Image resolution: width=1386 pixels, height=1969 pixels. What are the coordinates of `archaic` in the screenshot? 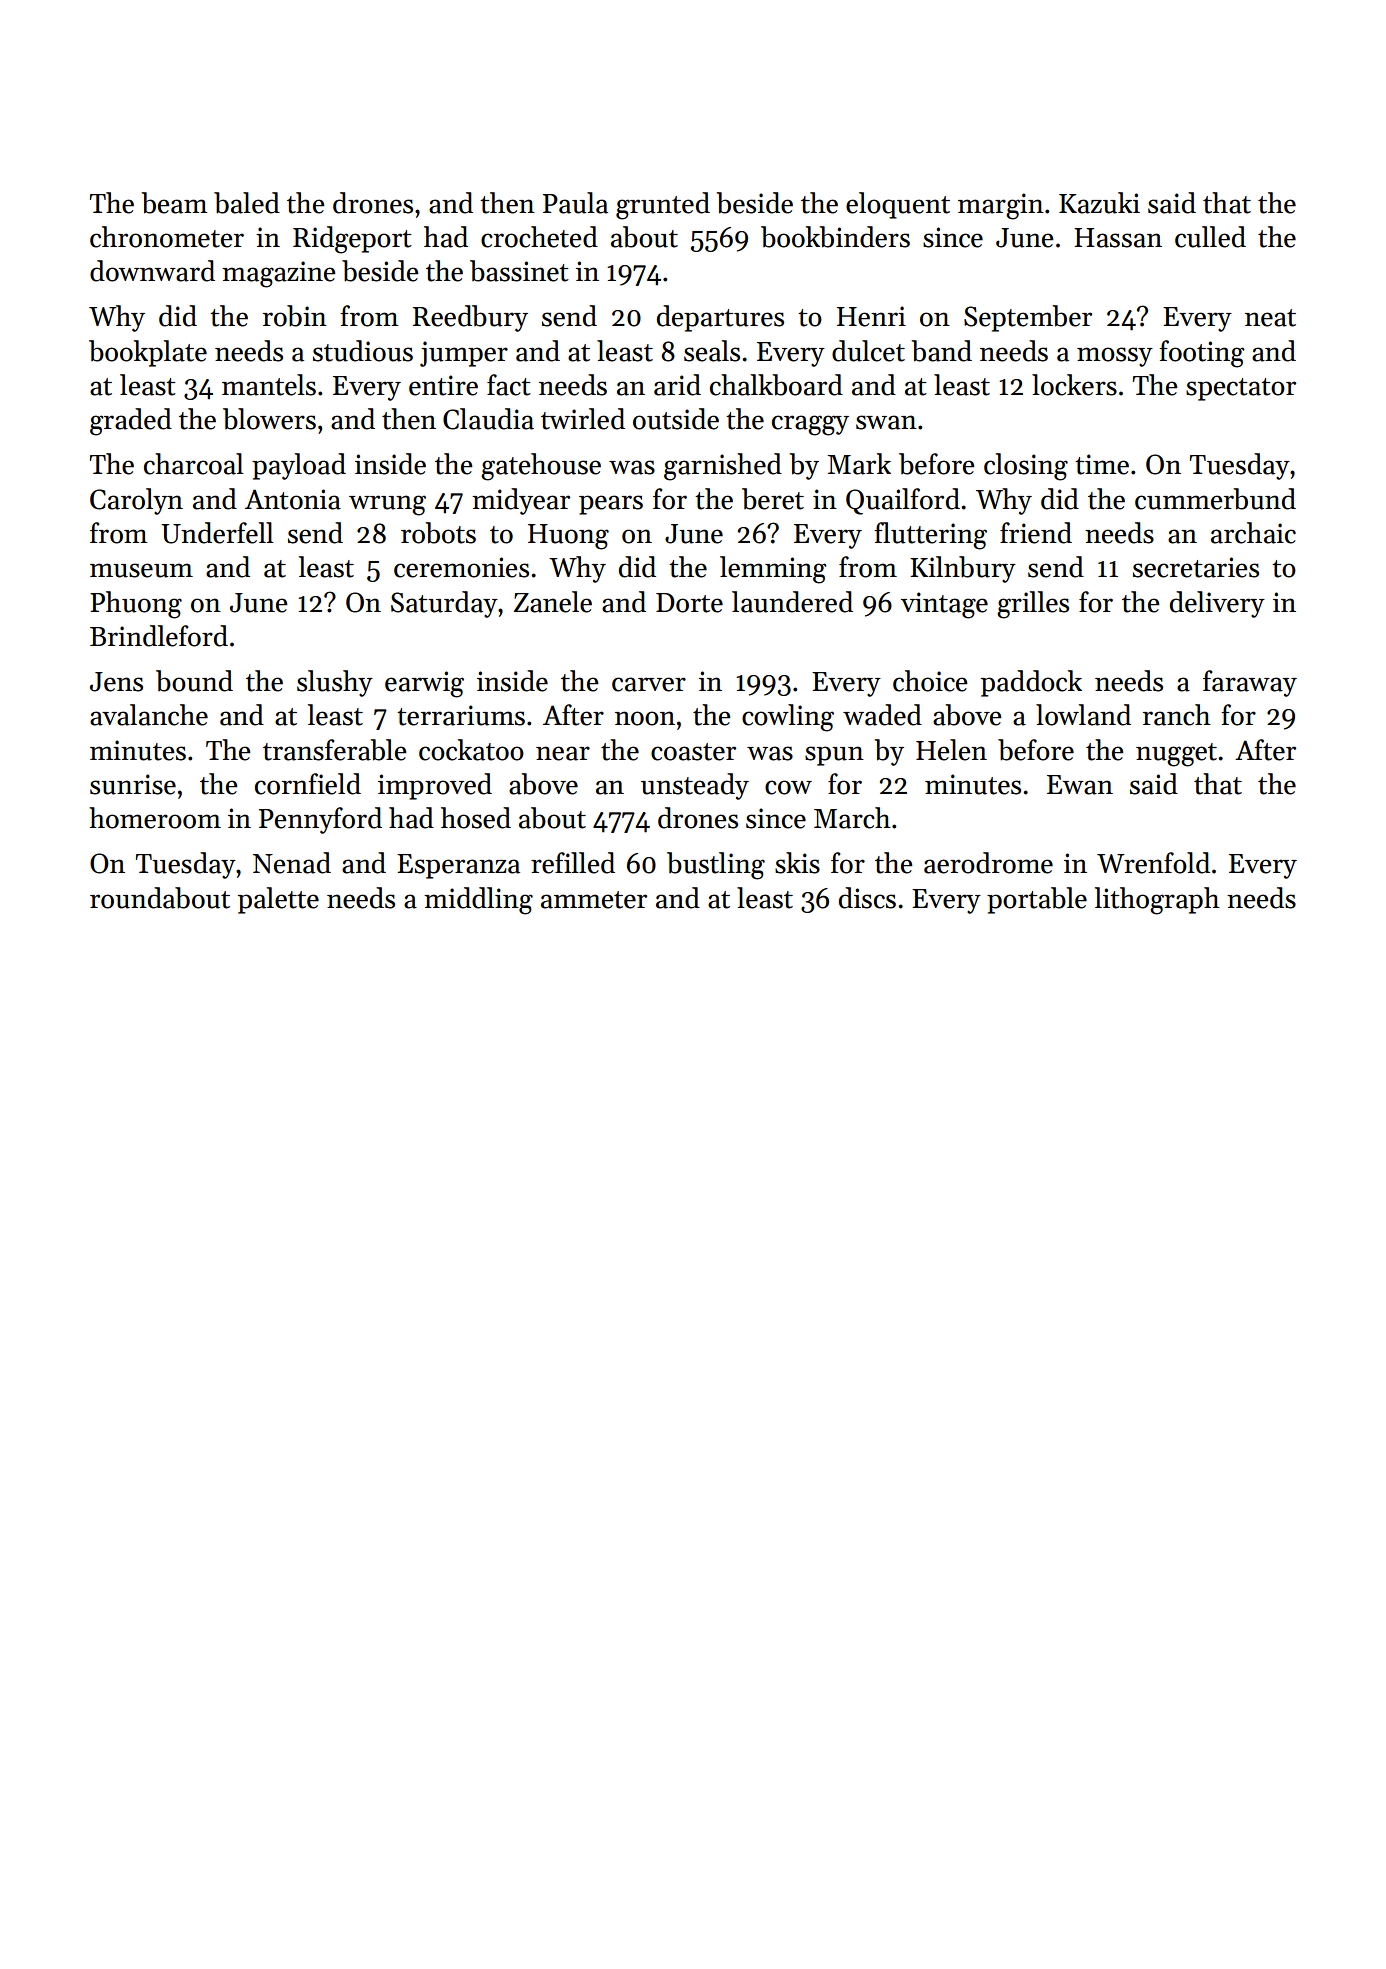 It's located at (1253, 533).
